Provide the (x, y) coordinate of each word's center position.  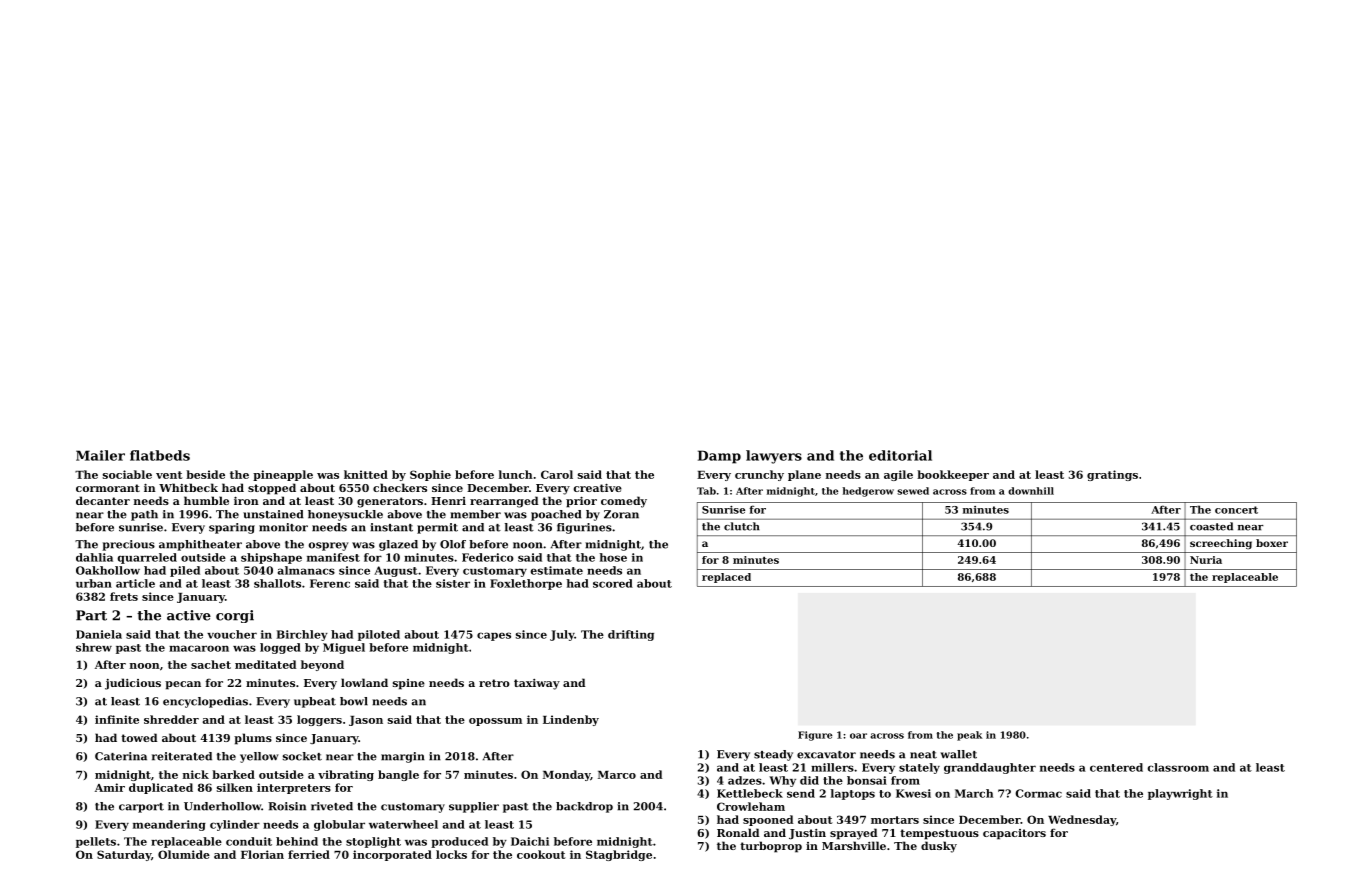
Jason (366, 721)
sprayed (853, 834)
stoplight (373, 842)
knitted (366, 474)
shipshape (271, 558)
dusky (939, 847)
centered (1116, 767)
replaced (726, 578)
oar (858, 736)
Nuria (1206, 560)
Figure (815, 736)
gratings (1112, 475)
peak (970, 736)
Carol (557, 474)
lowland (364, 682)
